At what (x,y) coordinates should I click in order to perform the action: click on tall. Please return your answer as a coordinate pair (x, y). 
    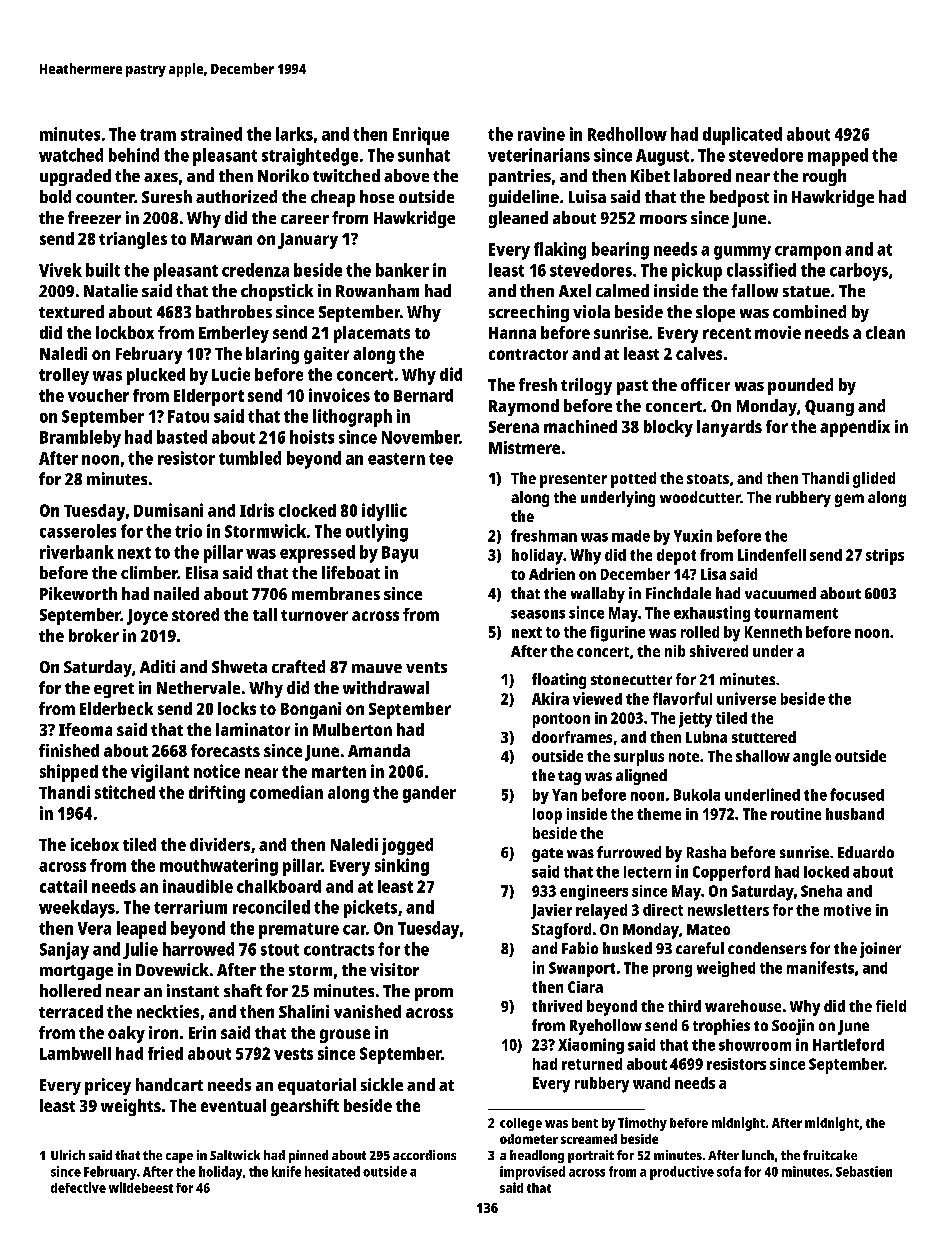
    Looking at the image, I should click on (265, 614).
